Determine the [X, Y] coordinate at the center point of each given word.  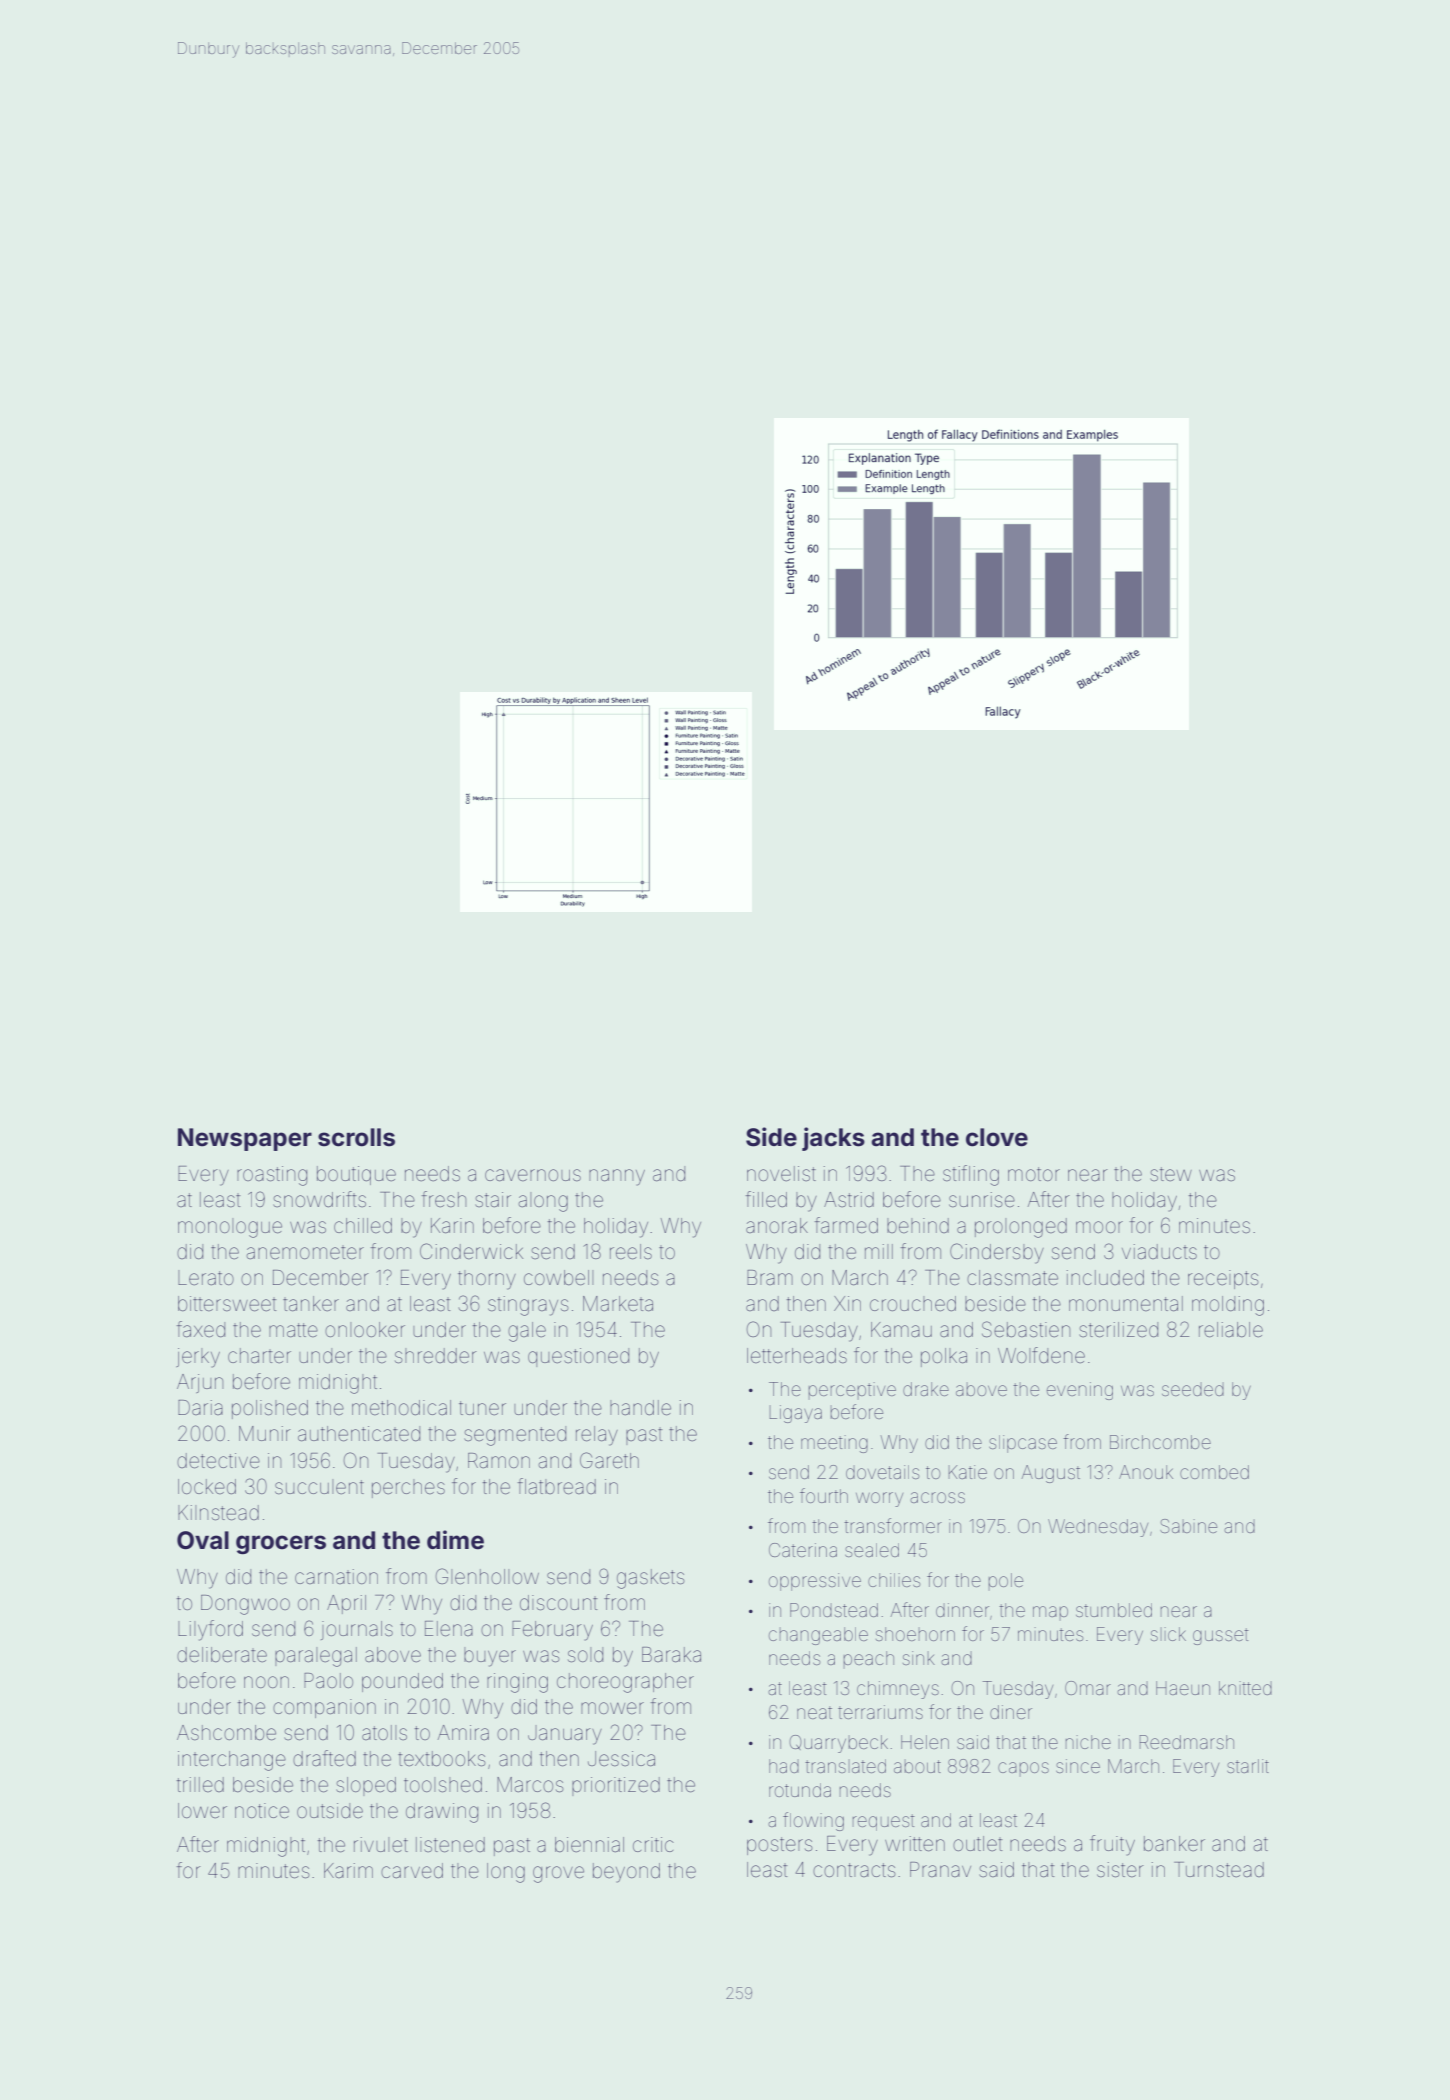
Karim [348, 1870]
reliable [1231, 1330]
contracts [854, 1870]
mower [612, 1708]
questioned [578, 1357]
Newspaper [245, 1139]
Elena [449, 1629]
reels [631, 1252]
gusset [1221, 1636]
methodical [401, 1407]
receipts [1223, 1279]
